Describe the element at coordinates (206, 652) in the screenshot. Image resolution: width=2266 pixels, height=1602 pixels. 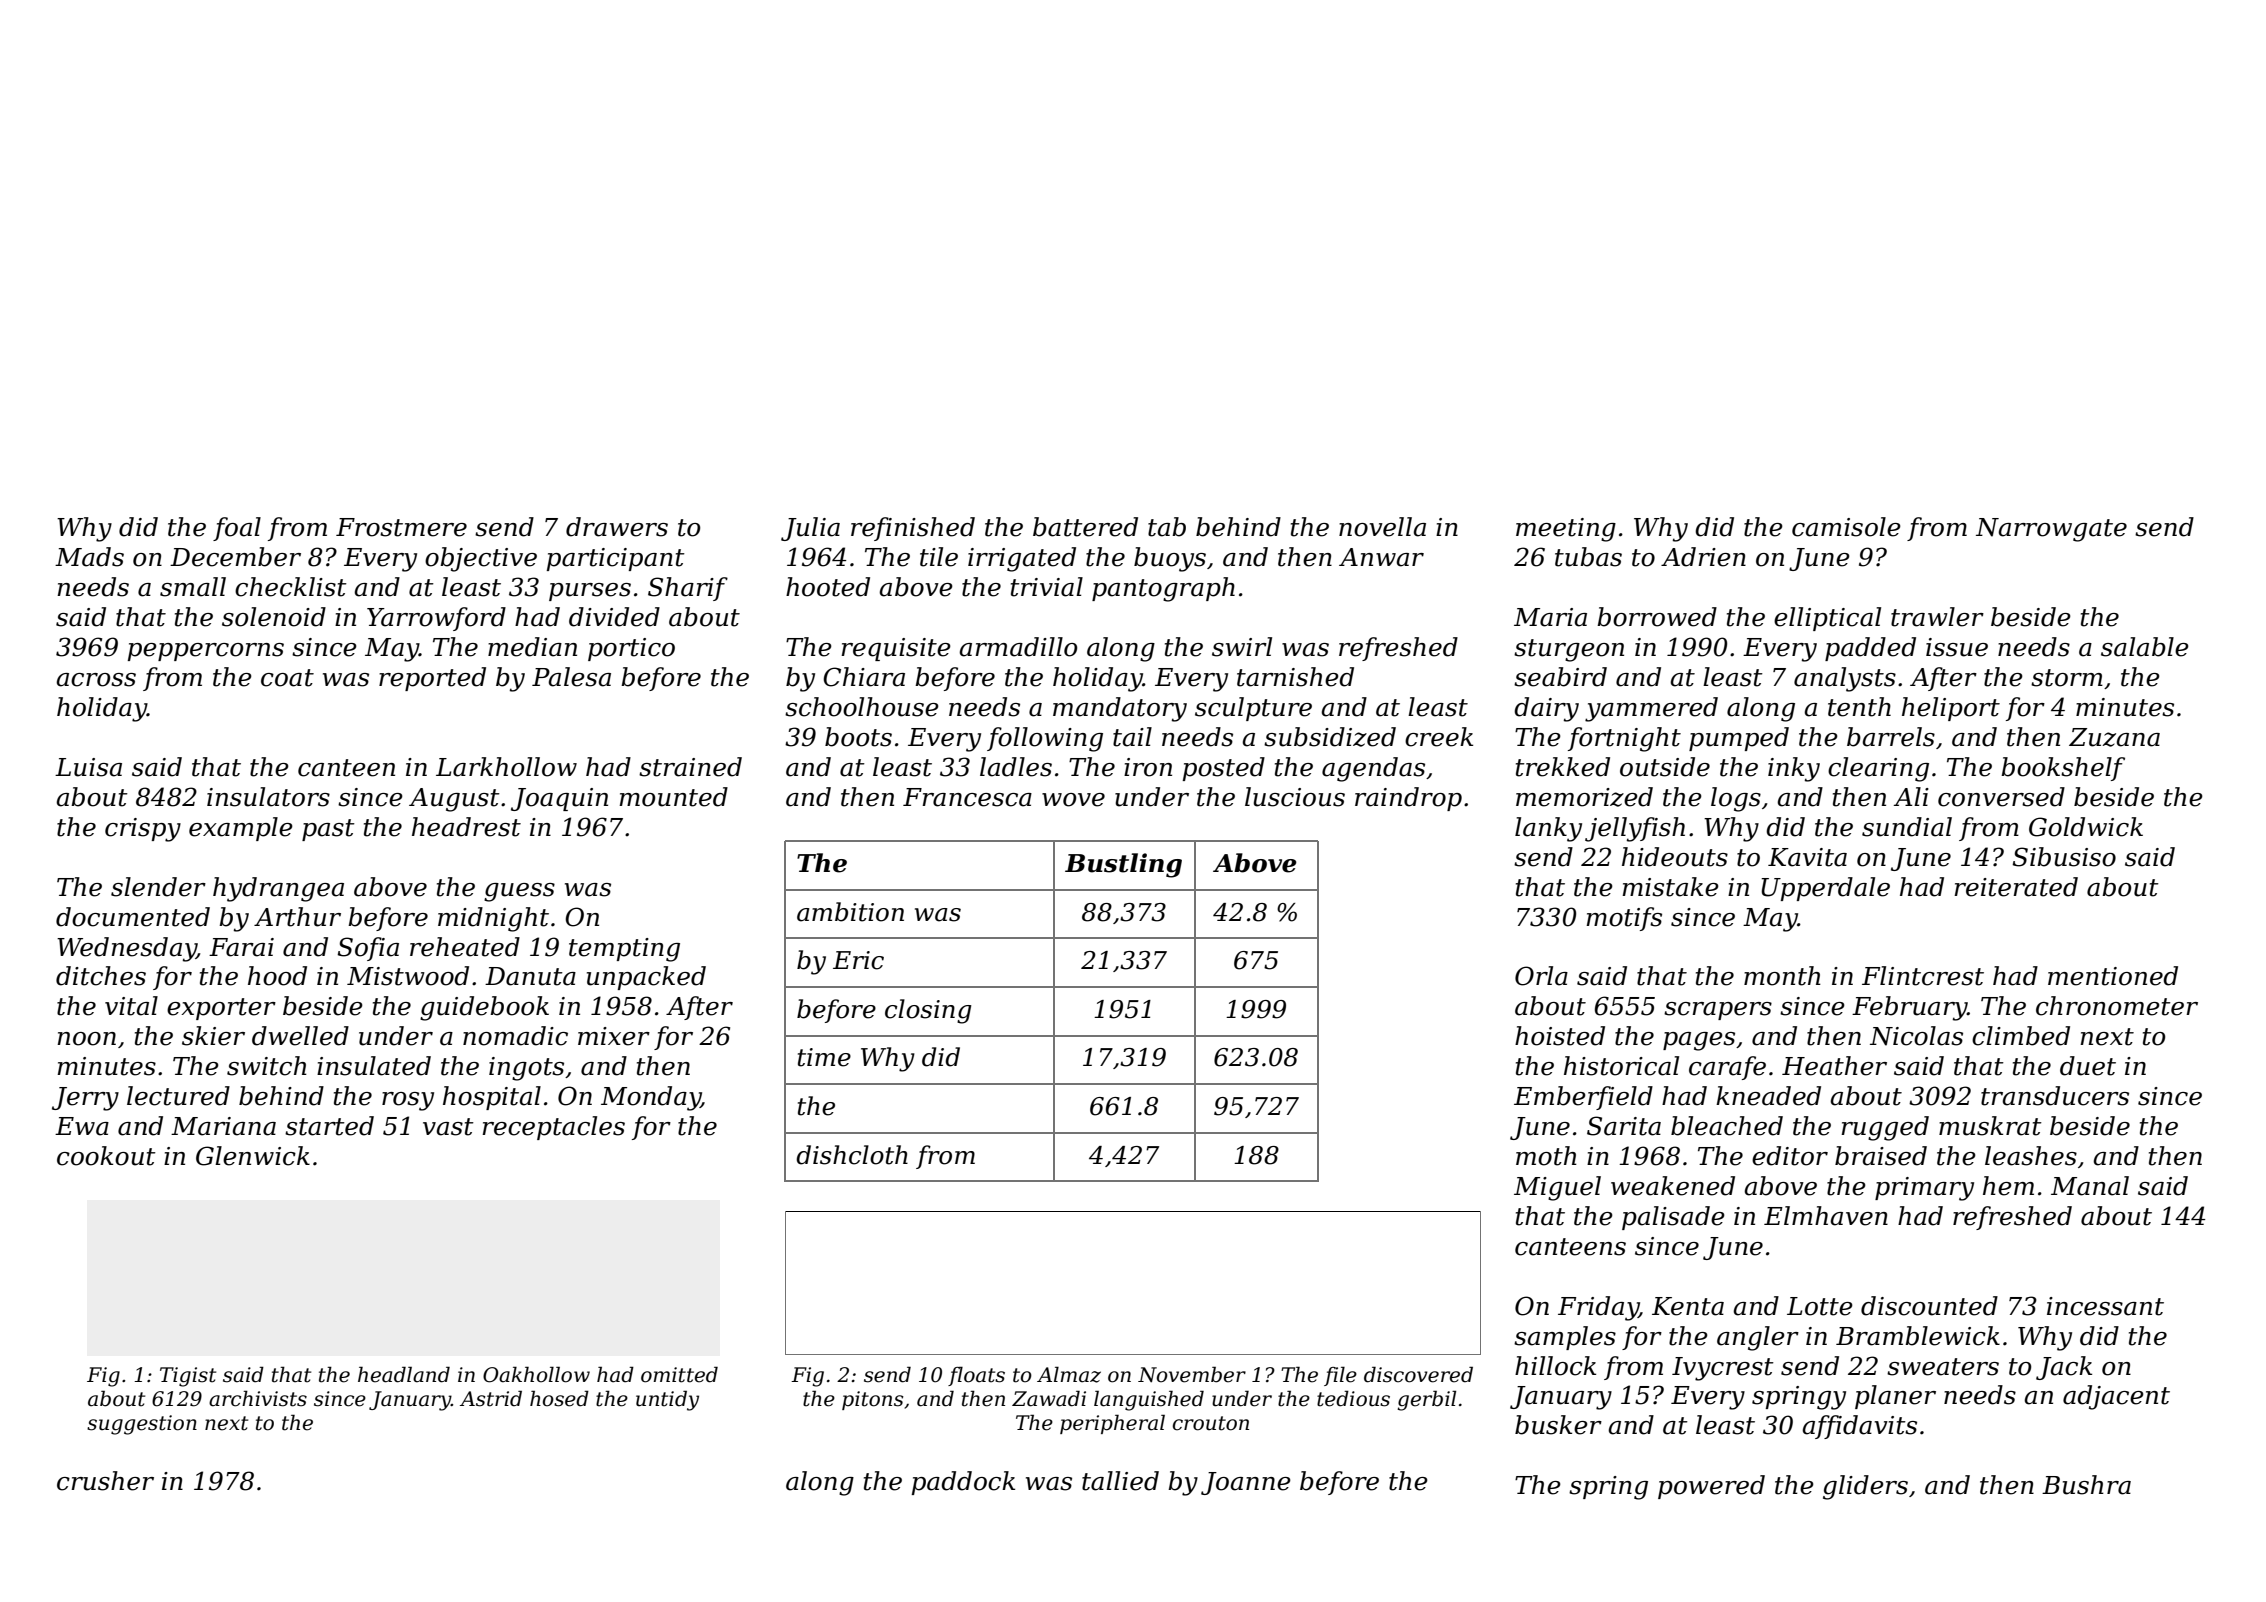
I see `peppercorns` at that location.
